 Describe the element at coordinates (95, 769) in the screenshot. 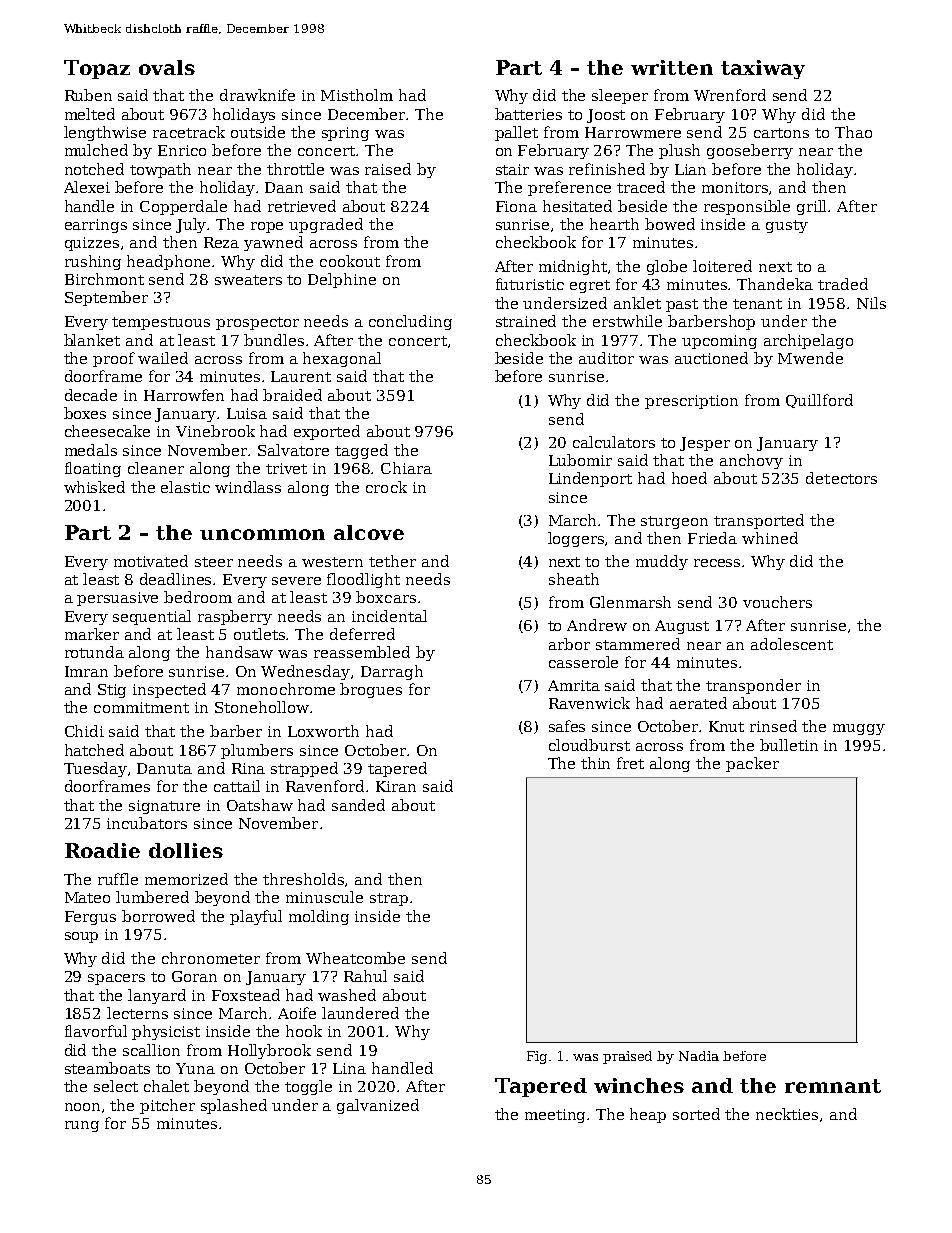

I see `Tuesday` at that location.
